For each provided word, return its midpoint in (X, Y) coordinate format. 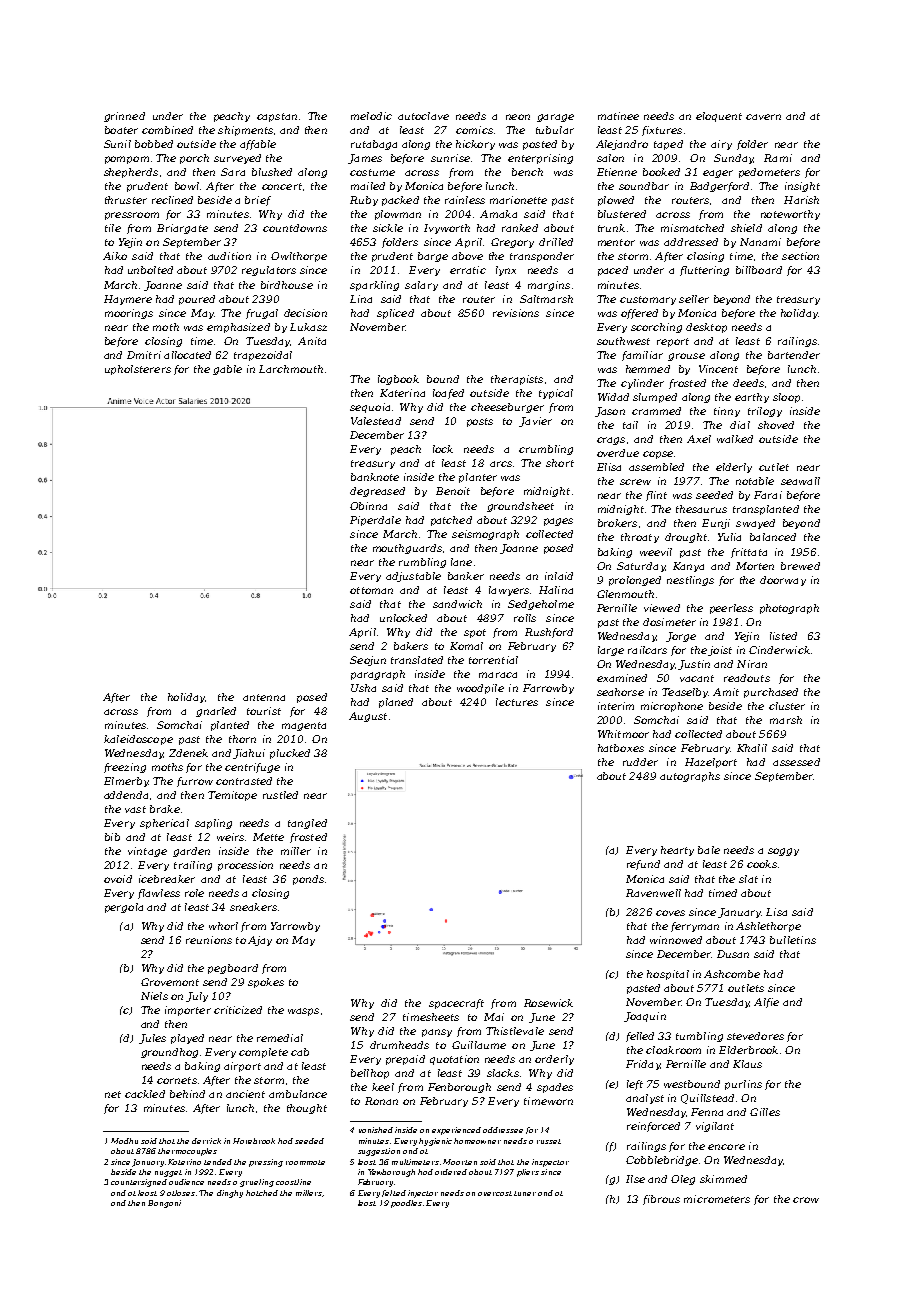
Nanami (760, 242)
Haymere (128, 300)
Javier (535, 422)
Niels (154, 996)
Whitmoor (623, 734)
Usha (363, 688)
